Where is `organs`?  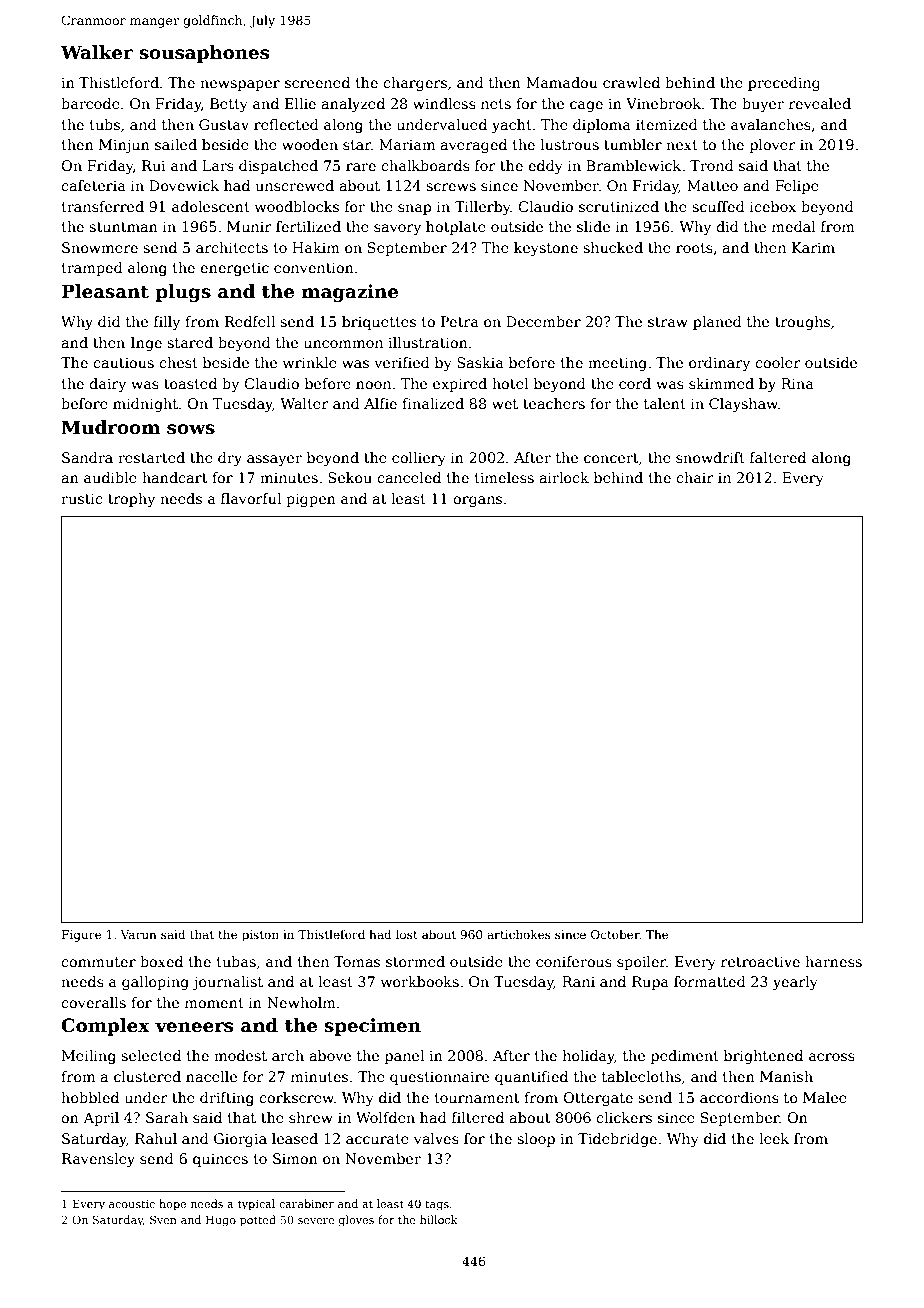
organs is located at coordinates (477, 501).
